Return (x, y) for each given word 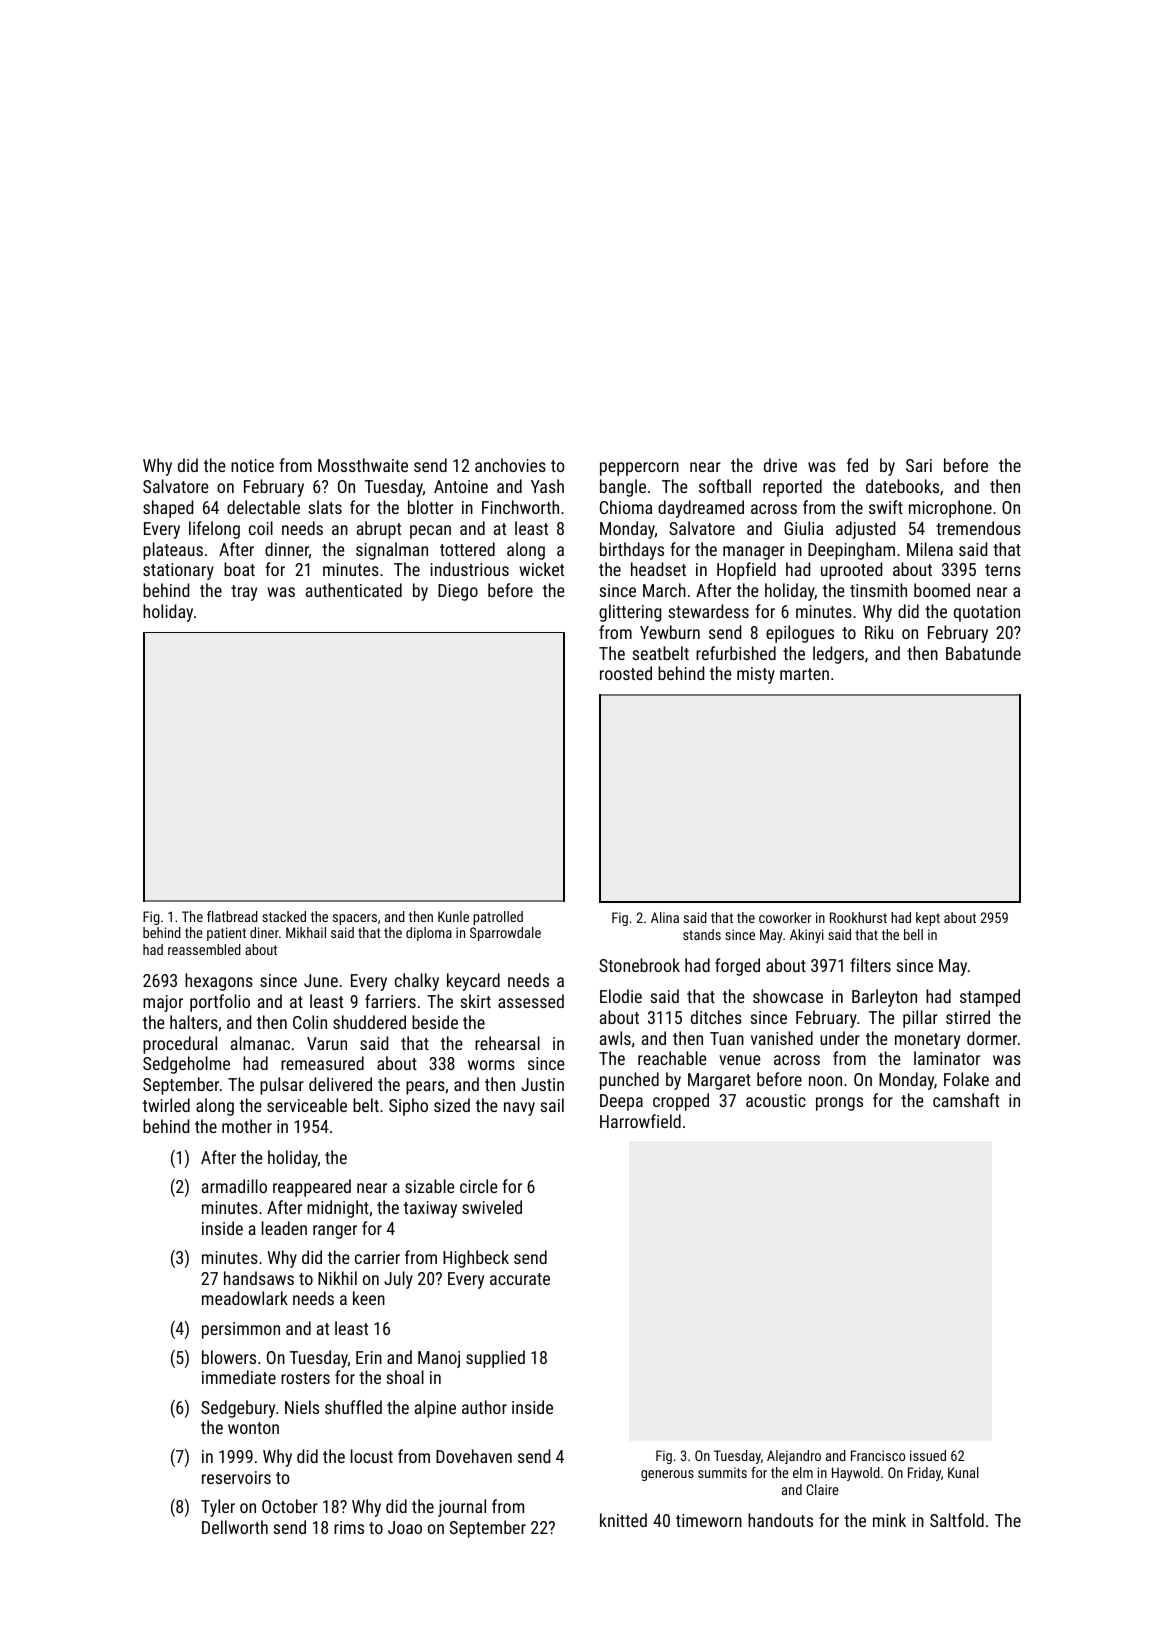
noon (825, 1081)
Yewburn (670, 632)
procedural (180, 1045)
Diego (458, 592)
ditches (716, 1017)
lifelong (214, 530)
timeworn (709, 1520)
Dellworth (235, 1527)
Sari (919, 465)
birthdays (632, 551)
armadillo (234, 1186)
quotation (987, 613)
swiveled (492, 1207)
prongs (839, 1104)
